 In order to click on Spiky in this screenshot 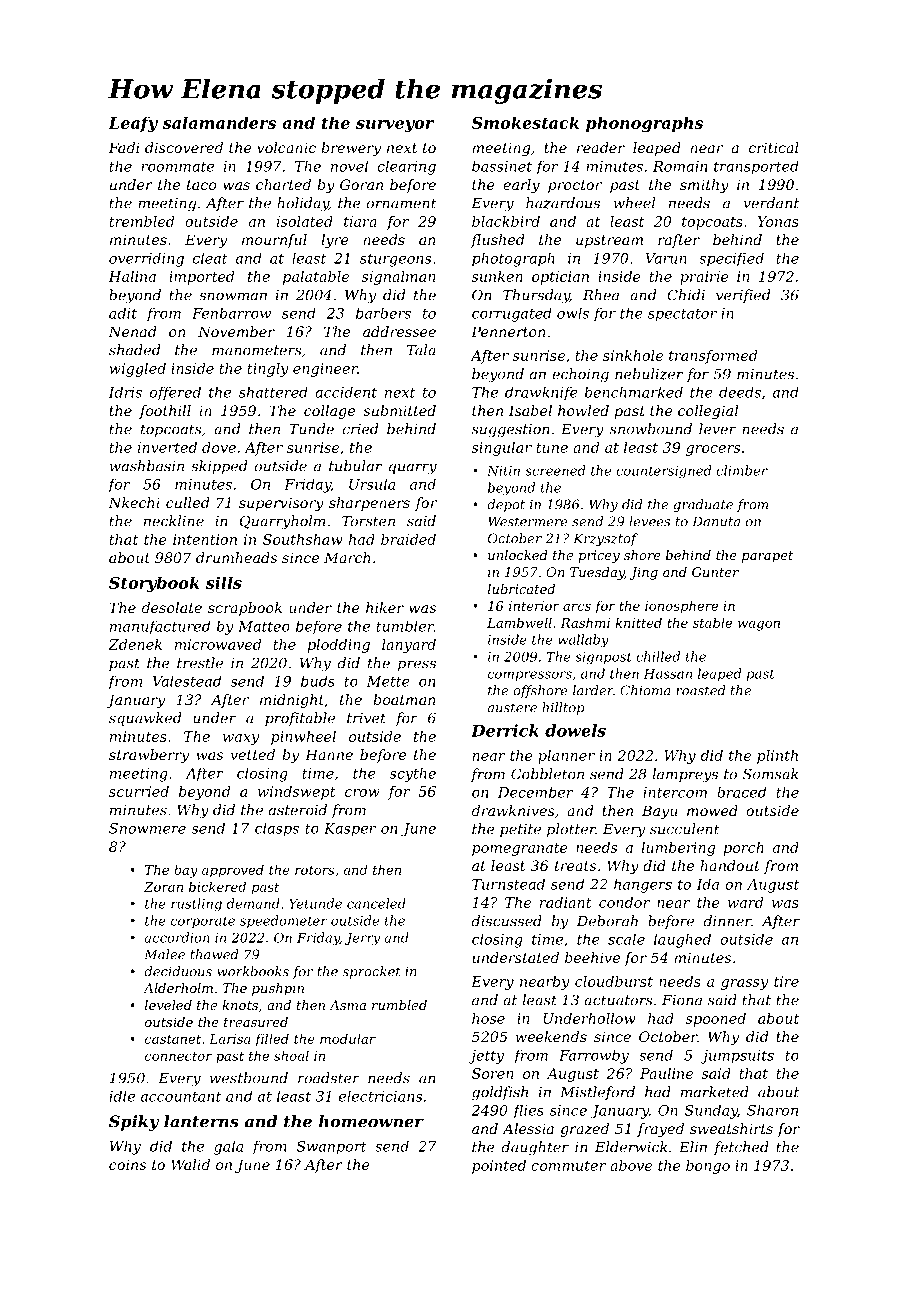, I will do `click(134, 1123)`.
